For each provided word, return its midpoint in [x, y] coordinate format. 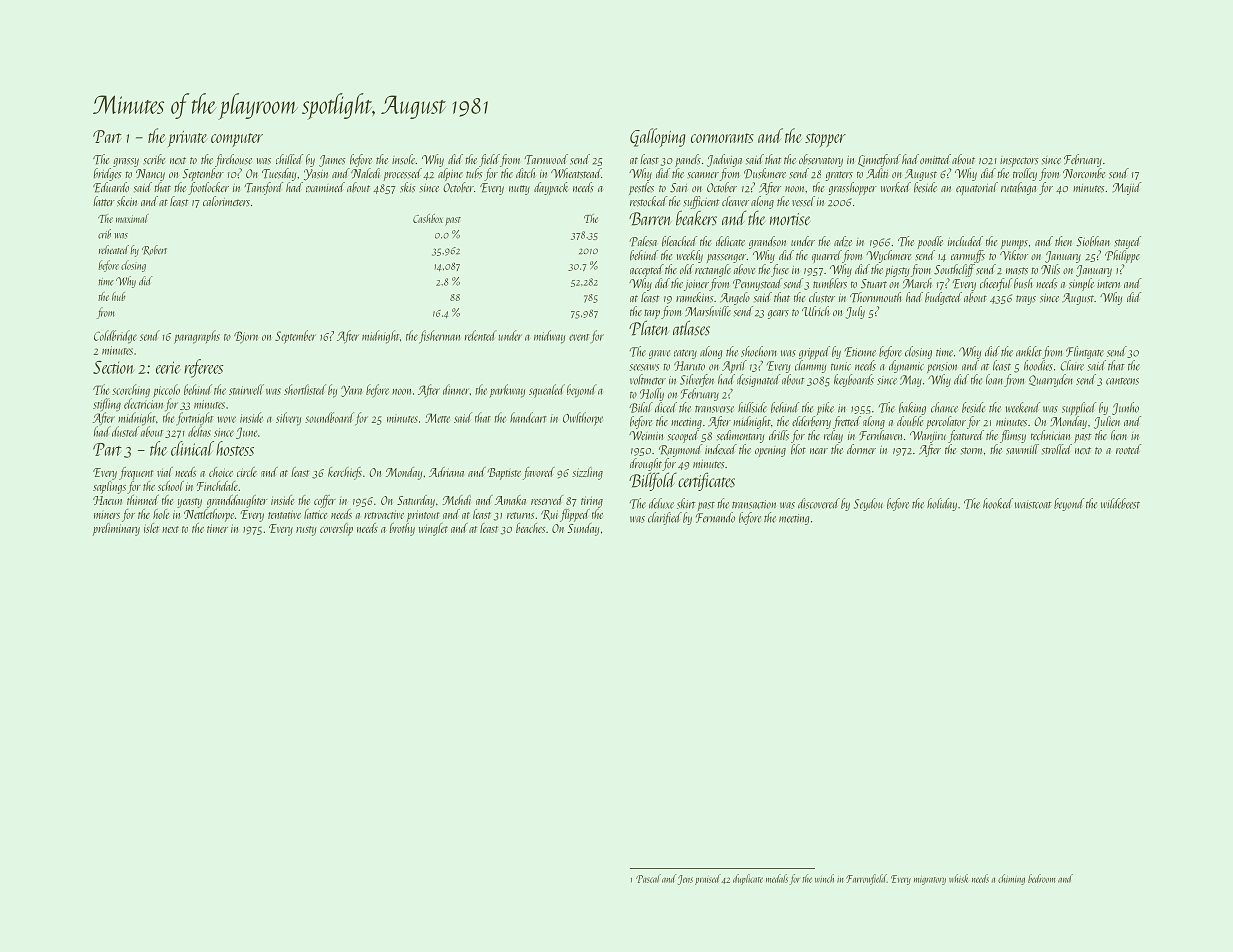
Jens [685, 880]
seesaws [644, 367]
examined [325, 187]
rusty [306, 531]
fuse [780, 270]
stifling [107, 405]
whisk [958, 878]
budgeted [943, 298]
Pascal [648, 878]
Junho [1125, 408]
